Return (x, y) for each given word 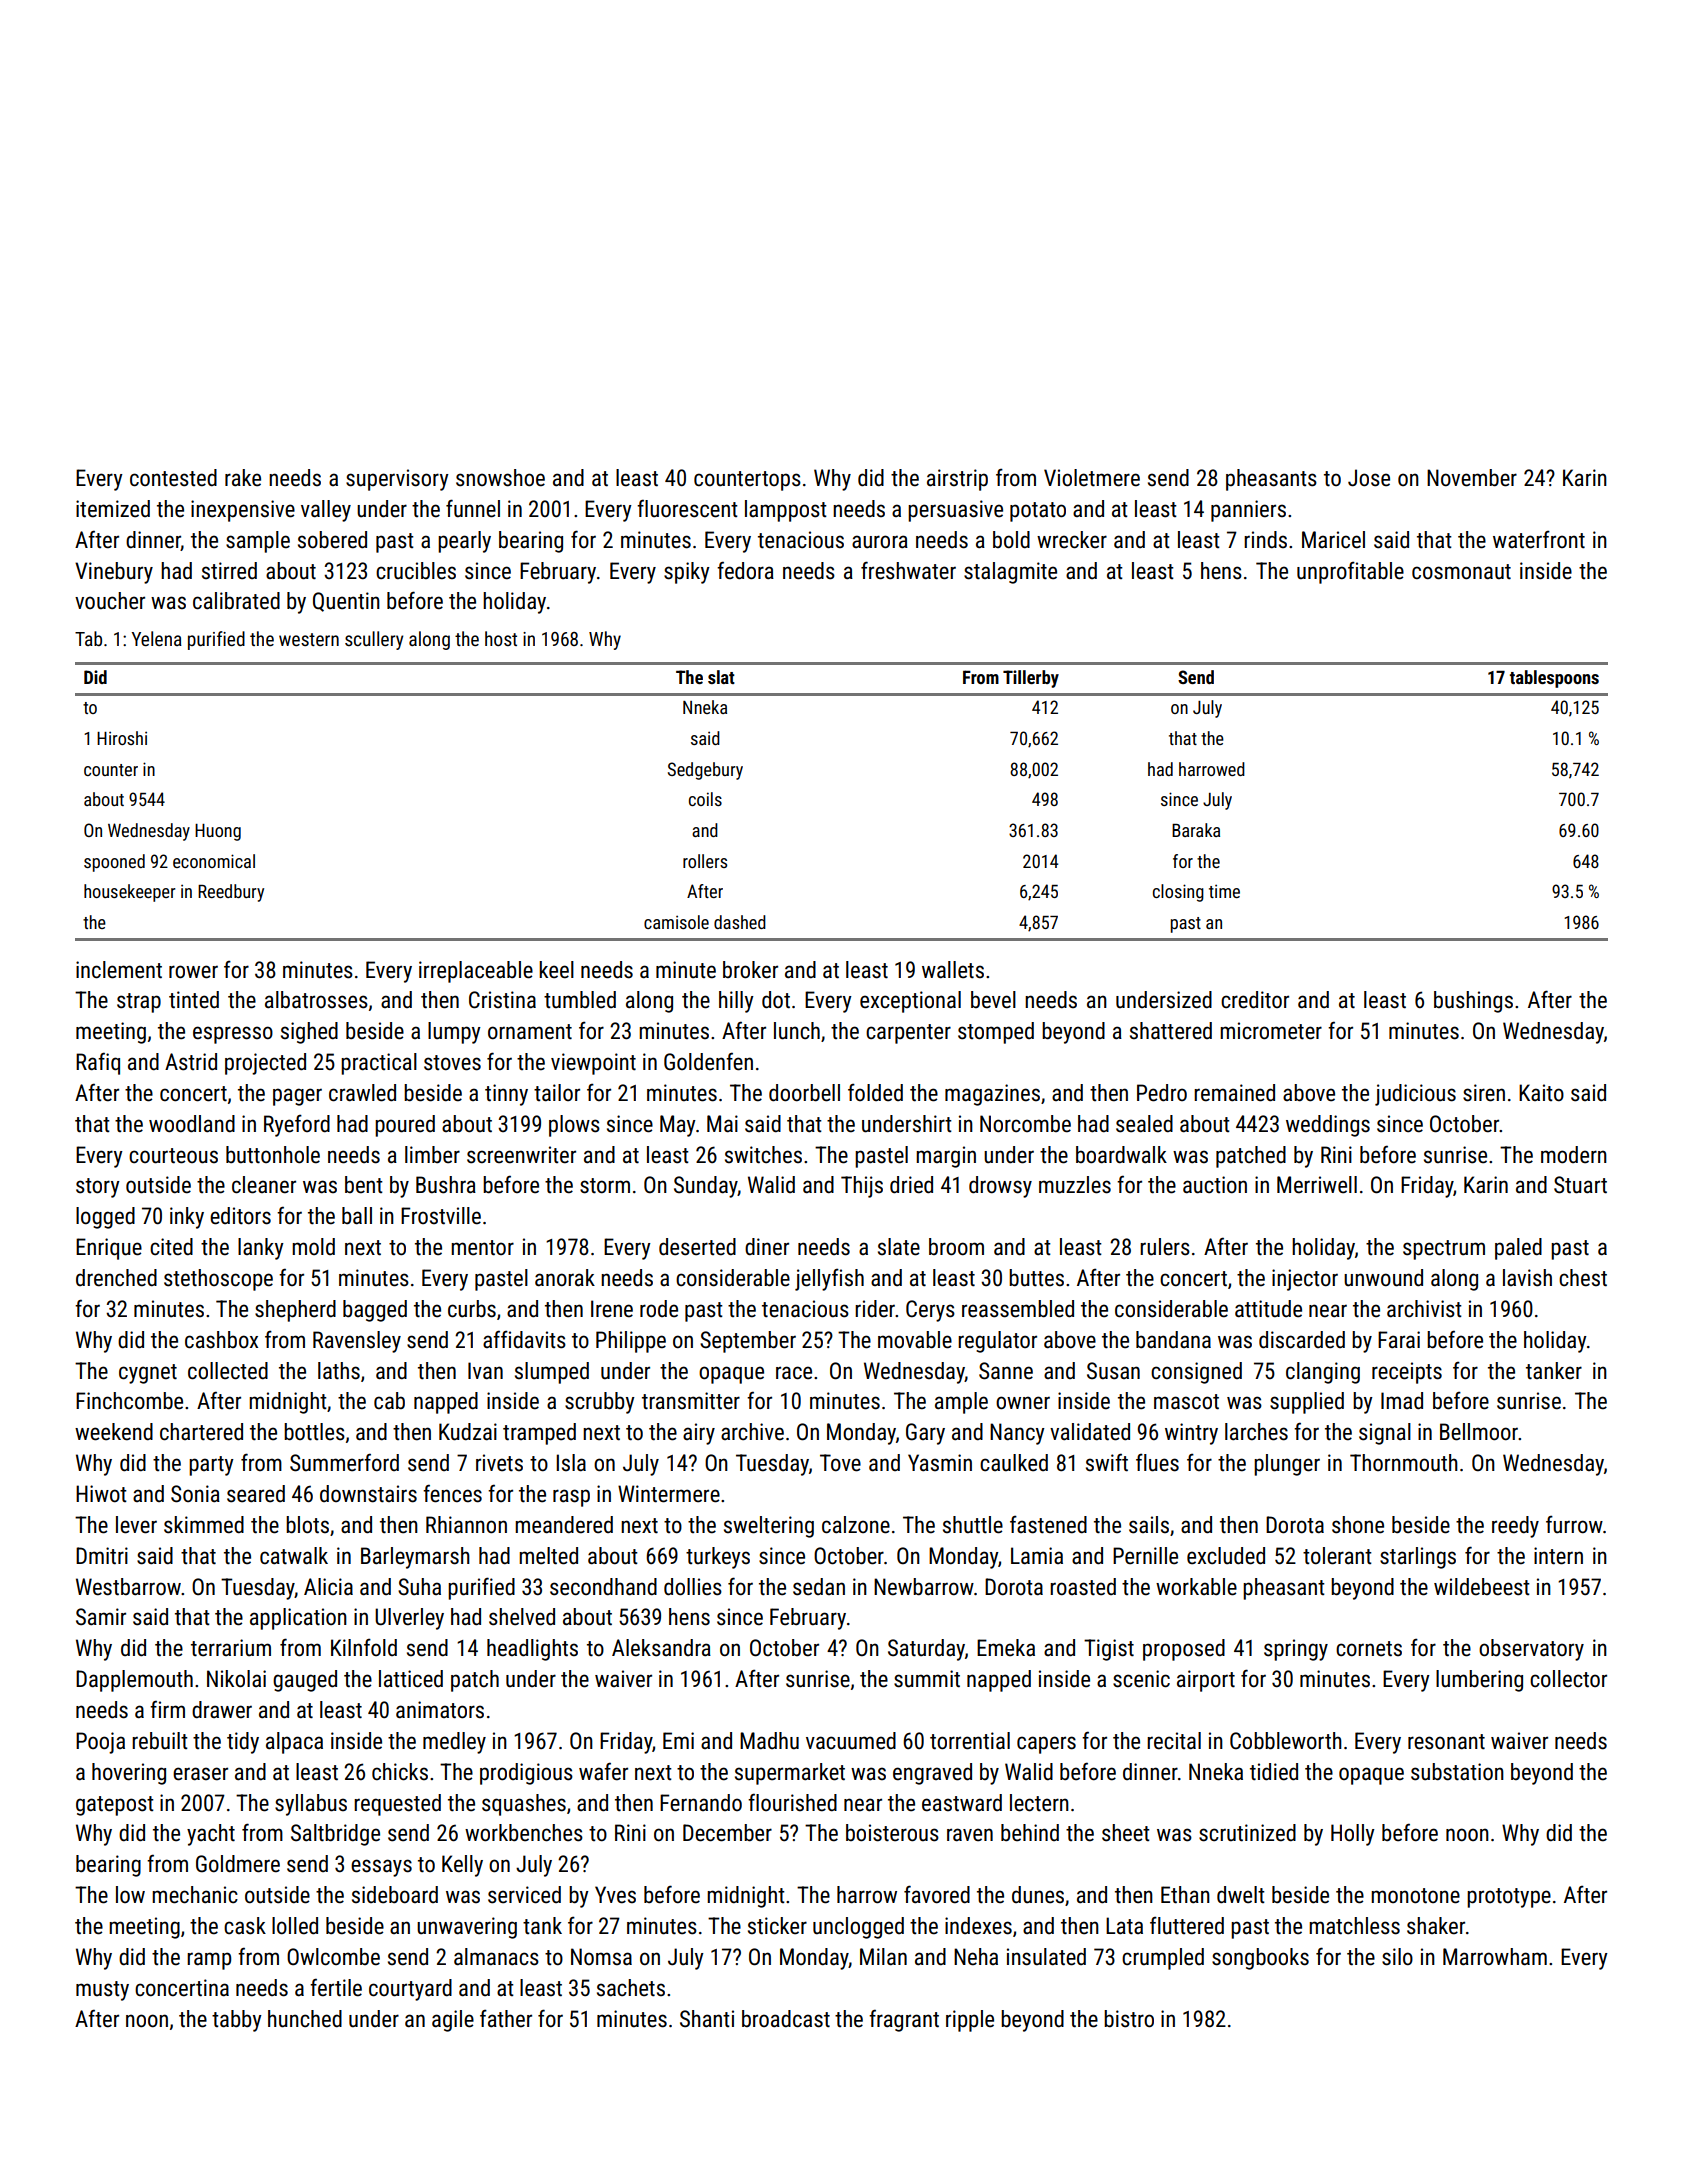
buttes (1036, 1278)
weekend (114, 1432)
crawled (362, 1093)
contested (173, 478)
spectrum (1444, 1250)
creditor (1255, 1000)
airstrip (957, 480)
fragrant (904, 2020)
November (1472, 478)
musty (102, 1991)
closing (1178, 893)
